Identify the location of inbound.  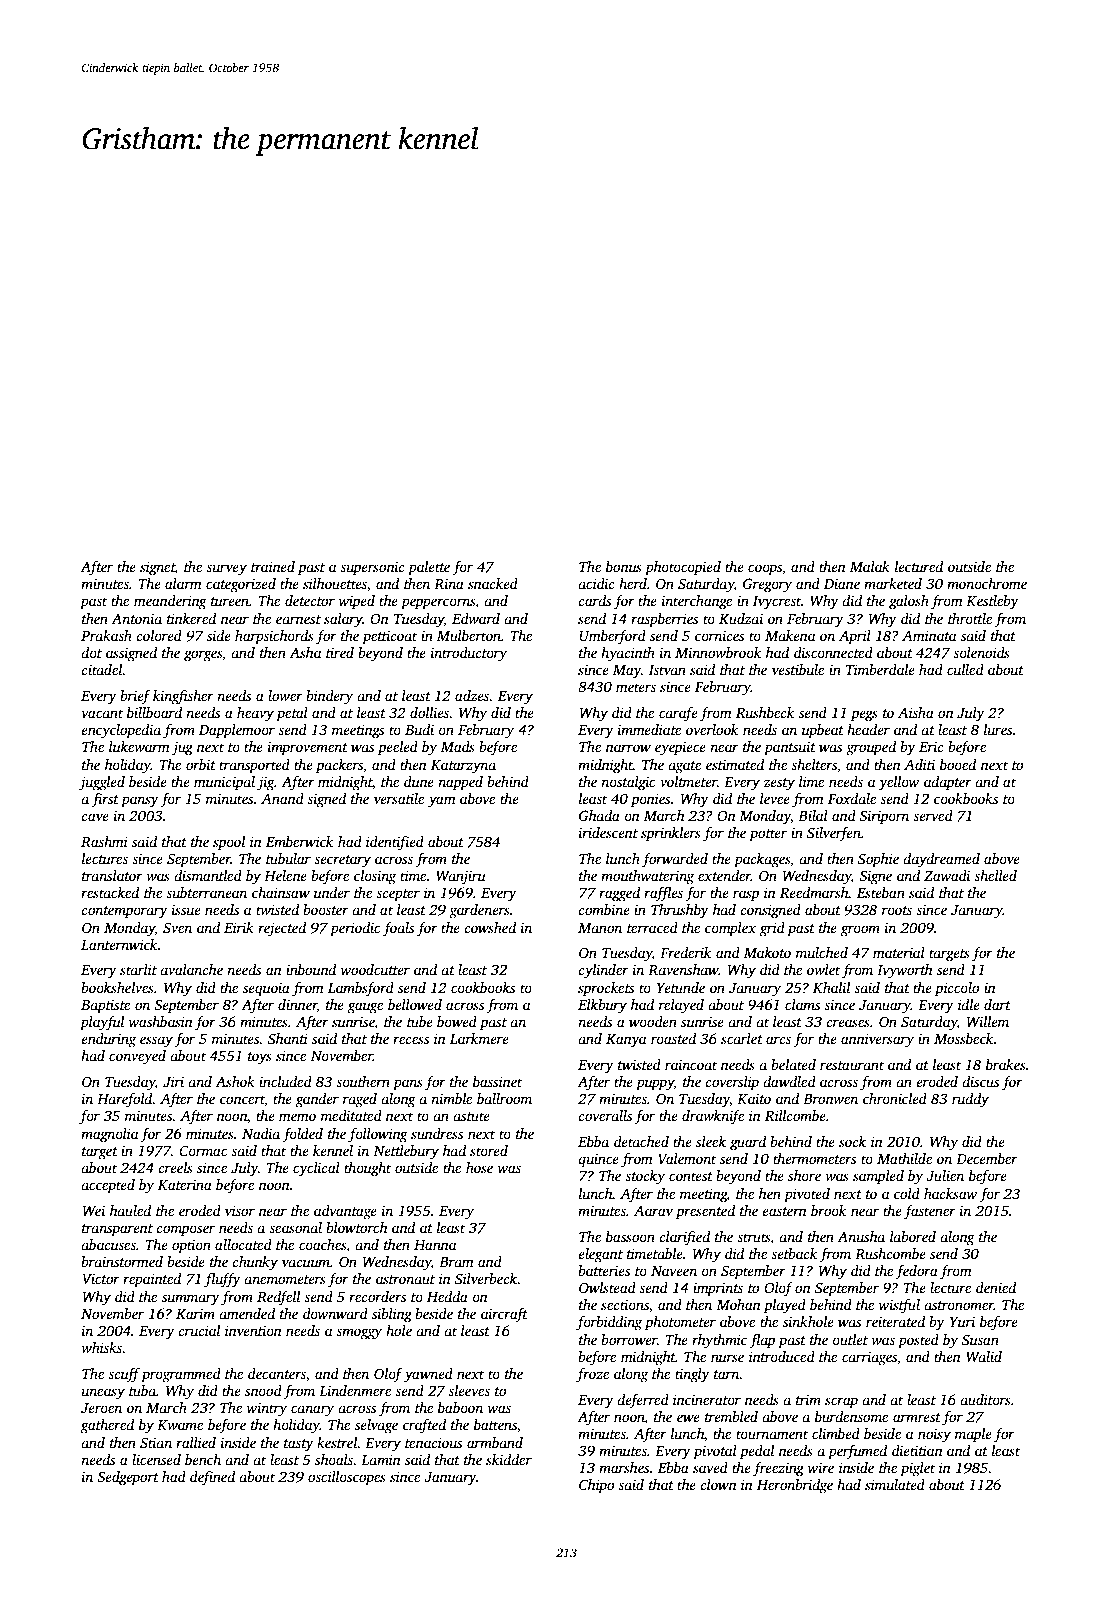
(311, 969).
